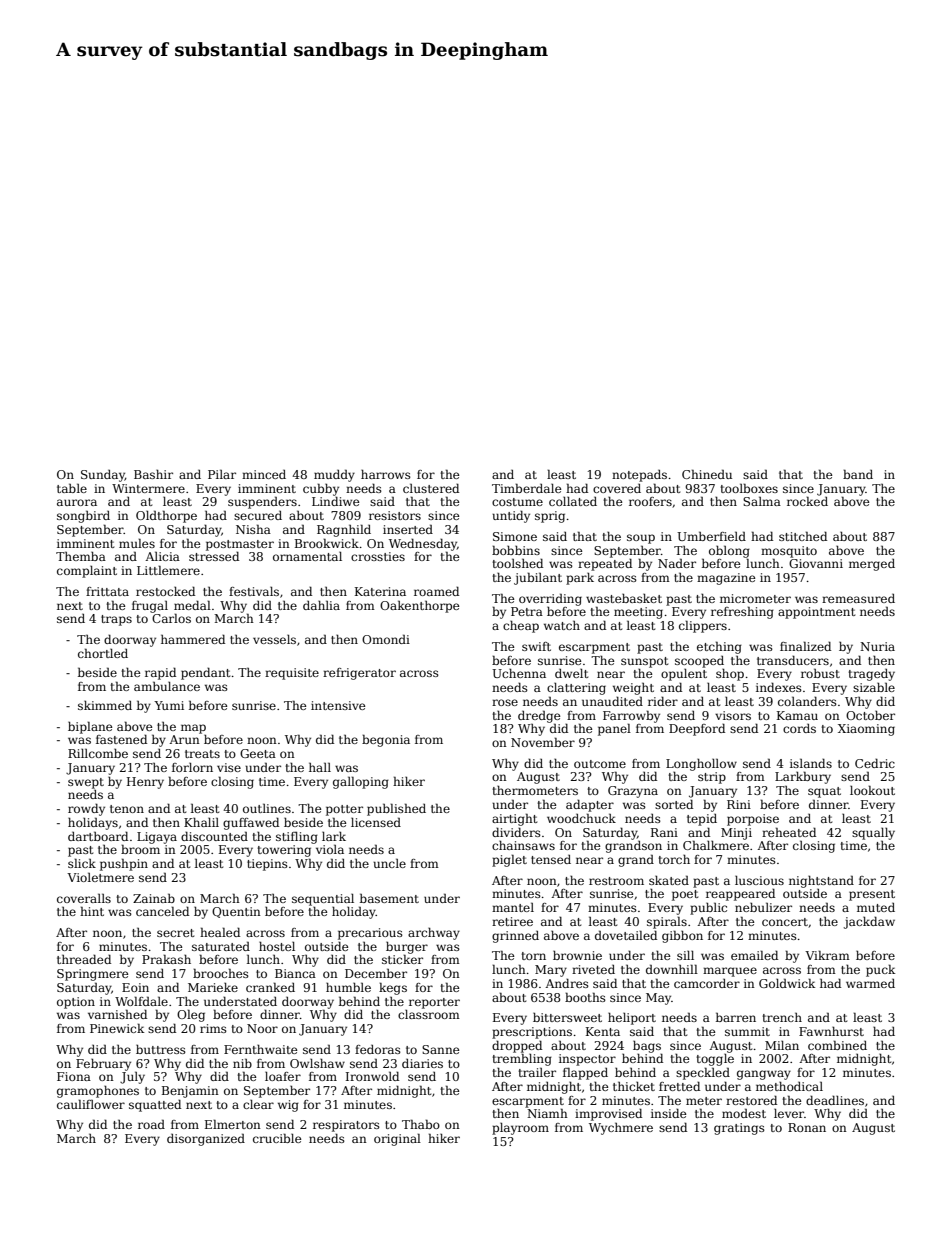 The image size is (952, 1233). What do you see at coordinates (76, 1003) in the page?
I see `option` at bounding box center [76, 1003].
